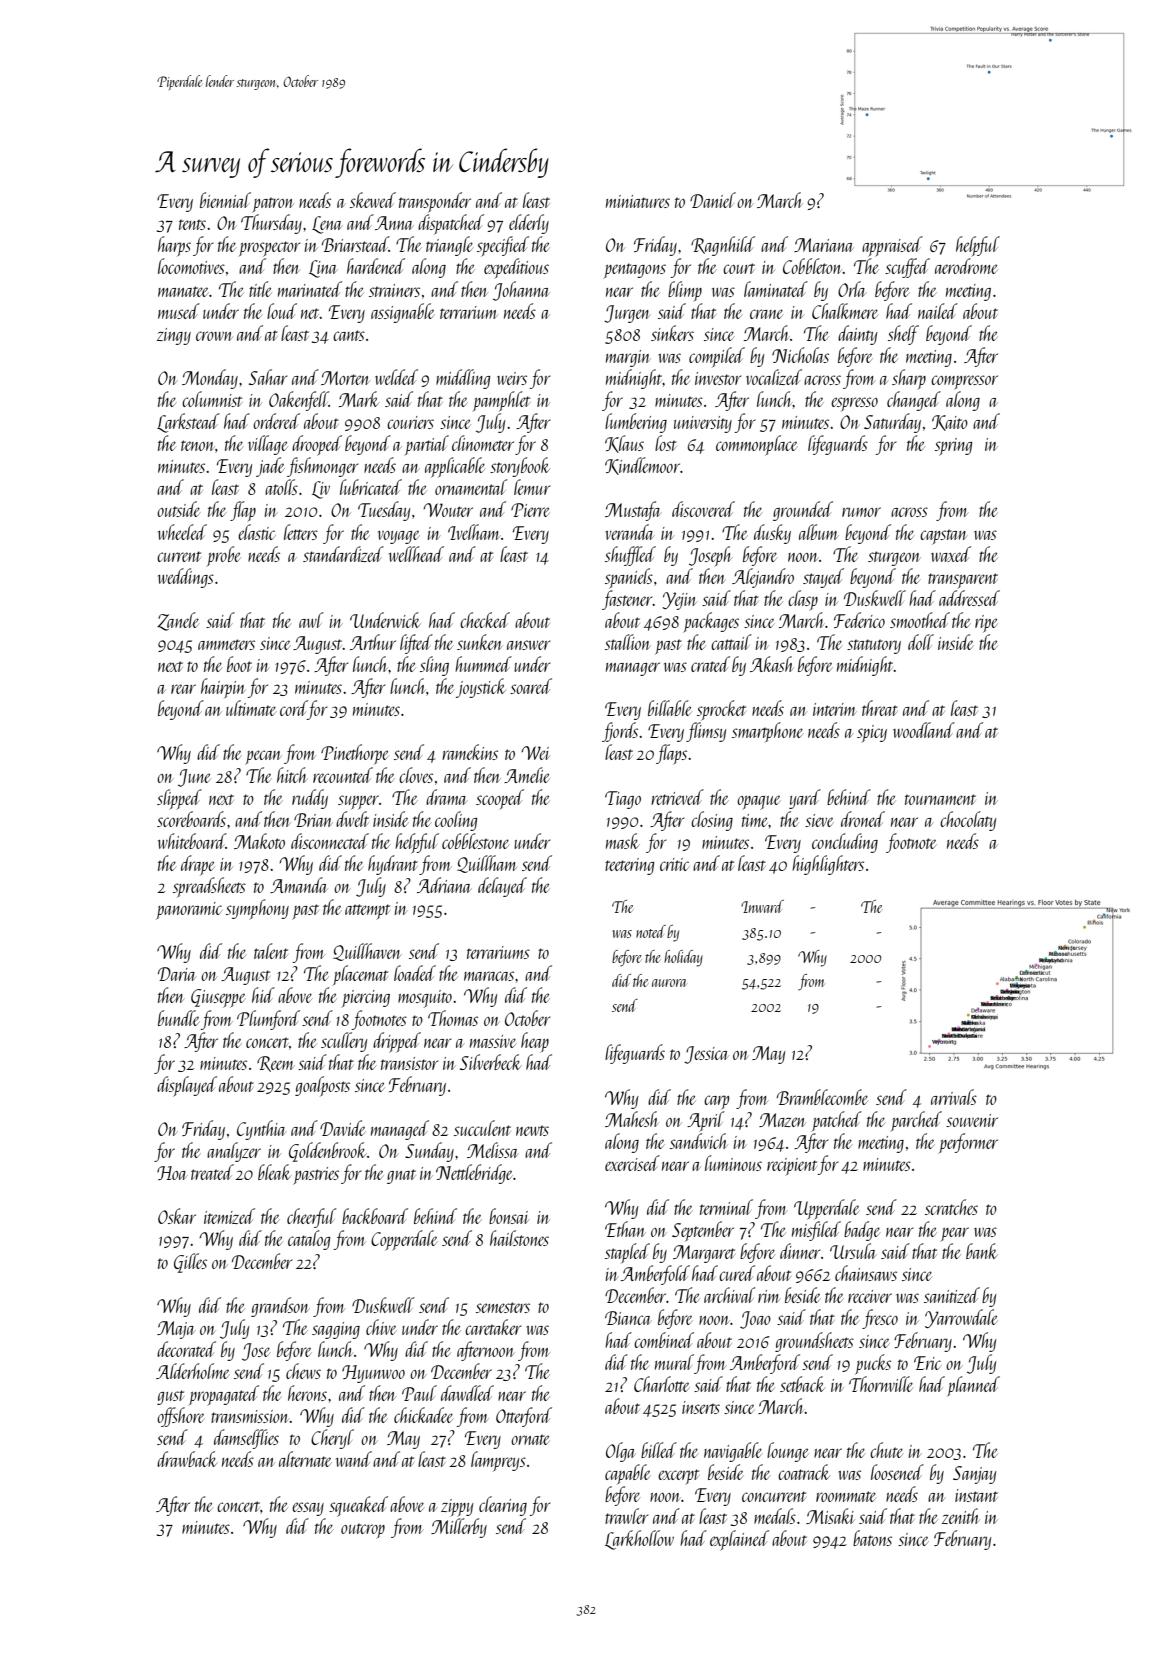 The height and width of the page is (1673, 1155). What do you see at coordinates (964, 382) in the page?
I see `compressor` at bounding box center [964, 382].
